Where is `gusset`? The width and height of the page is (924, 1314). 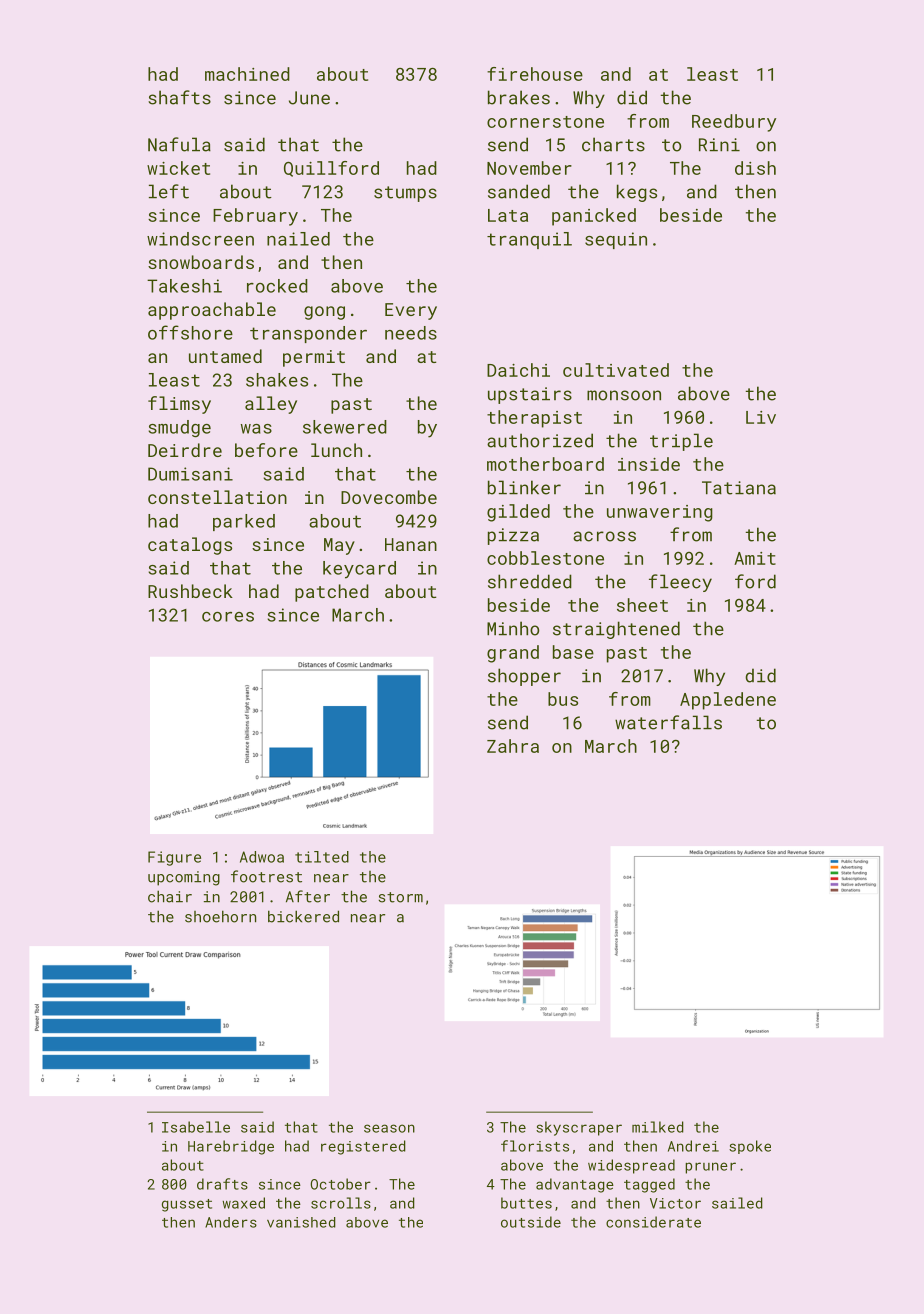 gusset is located at coordinates (187, 1205).
